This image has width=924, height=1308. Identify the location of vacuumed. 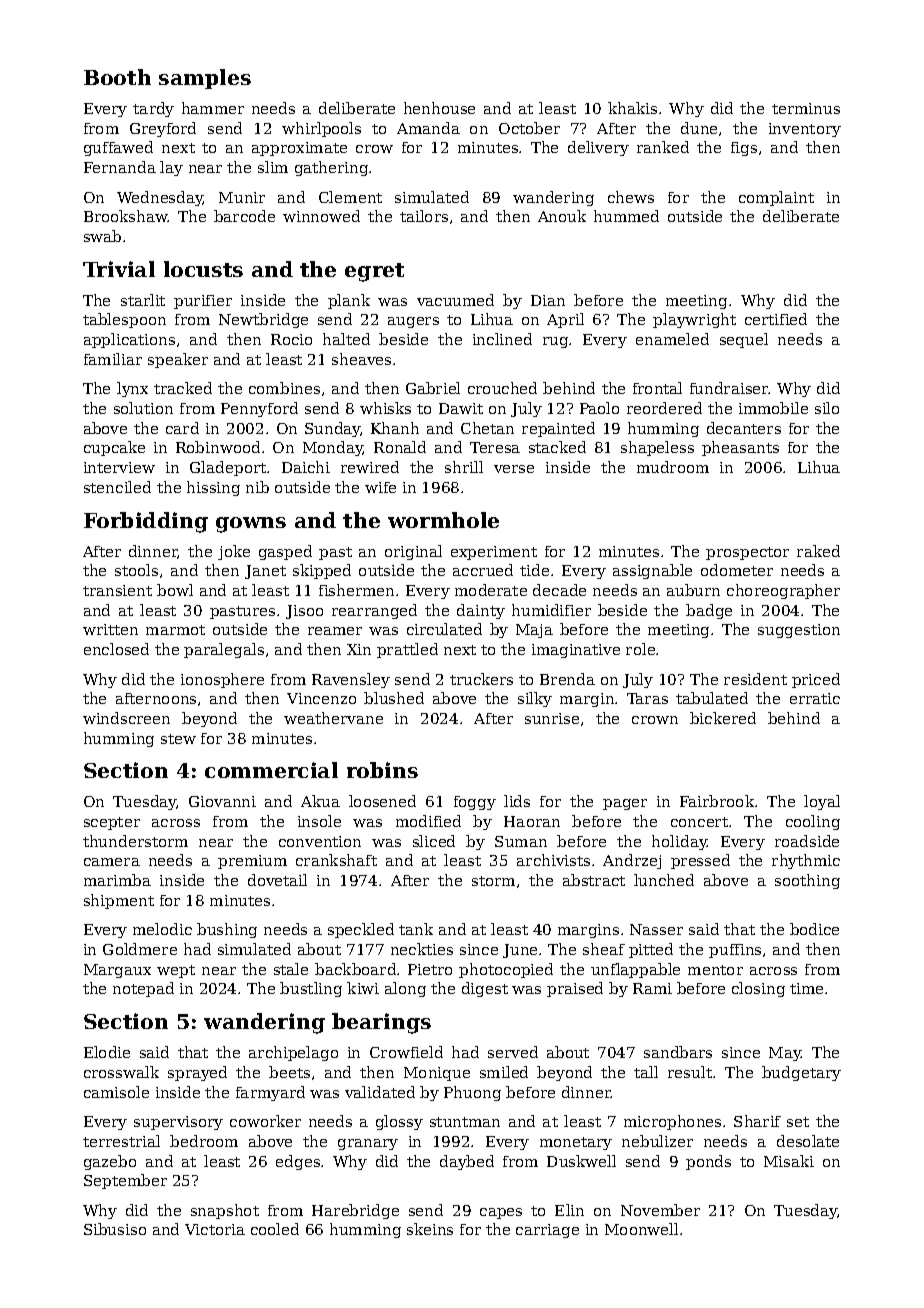
(455, 300).
